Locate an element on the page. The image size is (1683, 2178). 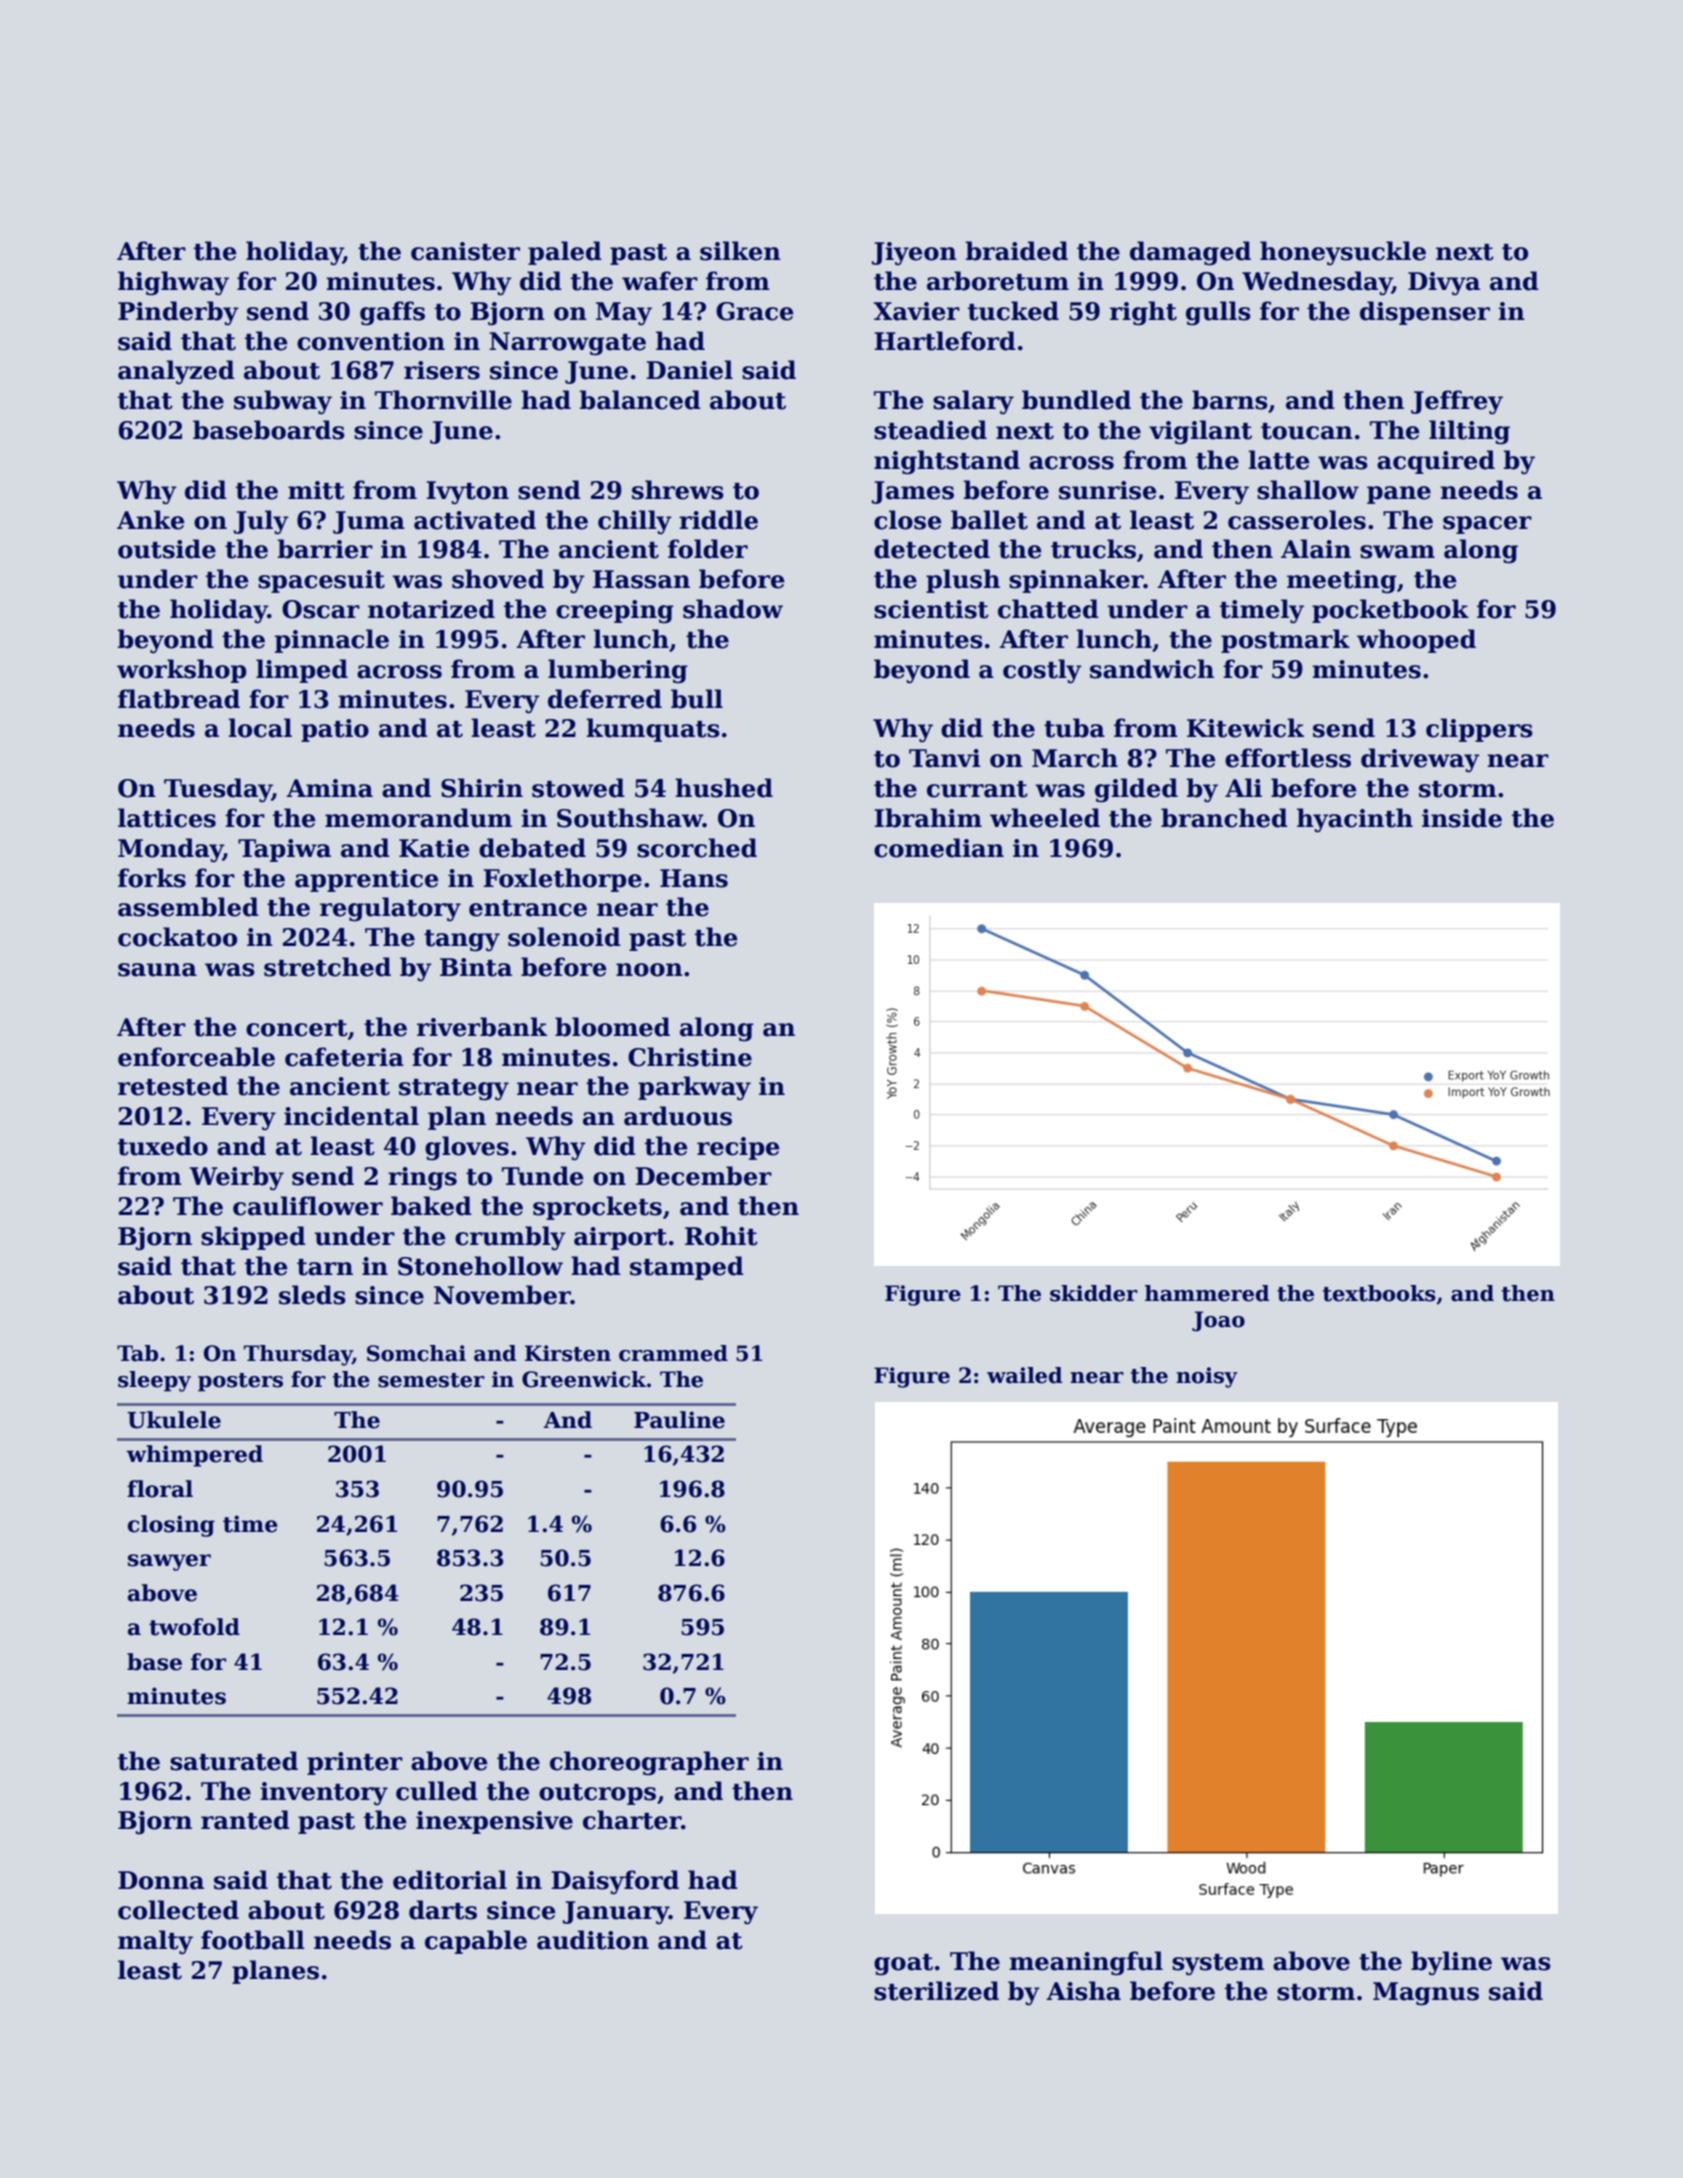
football is located at coordinates (253, 1940).
